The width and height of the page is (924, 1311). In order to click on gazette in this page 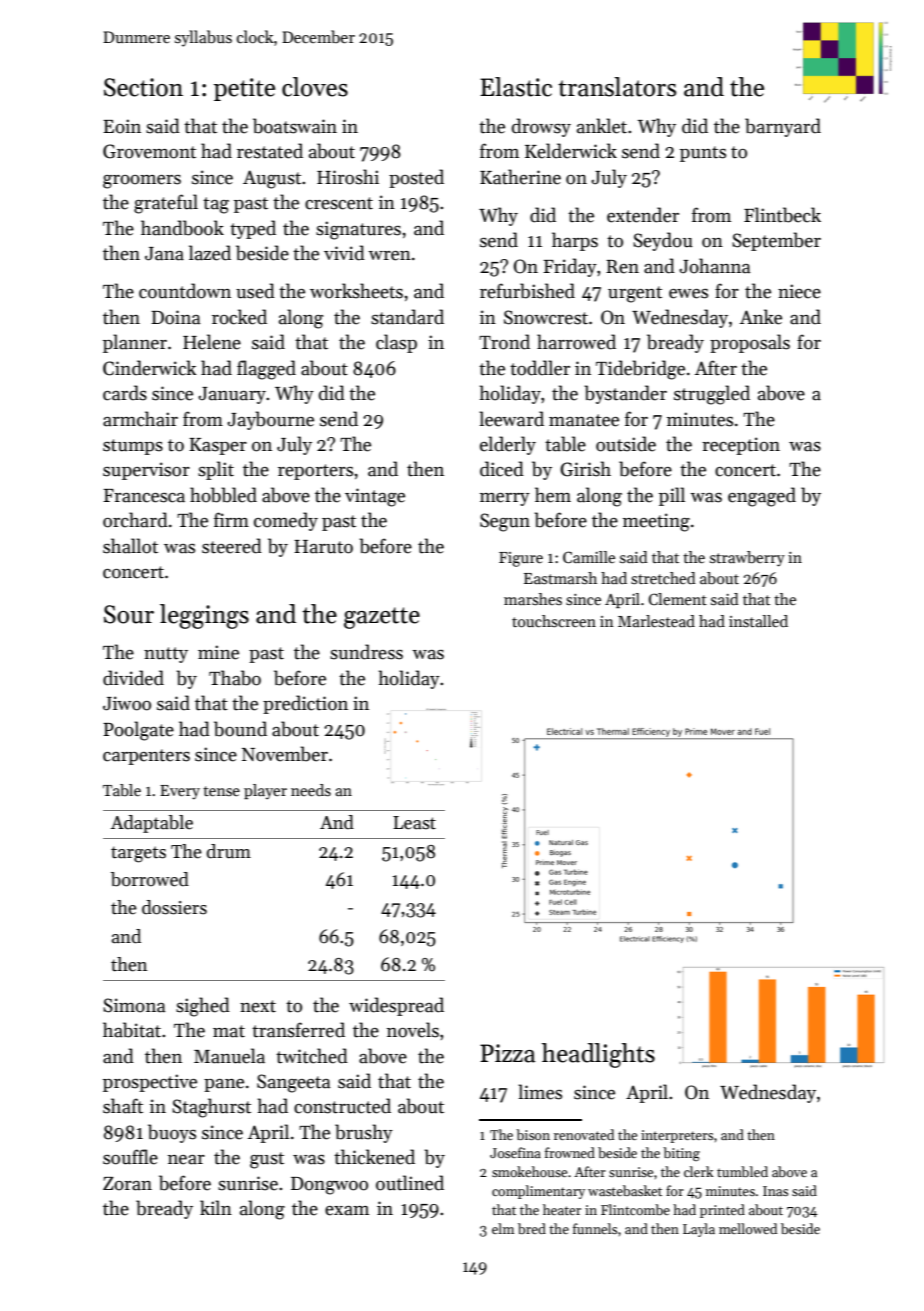, I will do `click(382, 618)`.
